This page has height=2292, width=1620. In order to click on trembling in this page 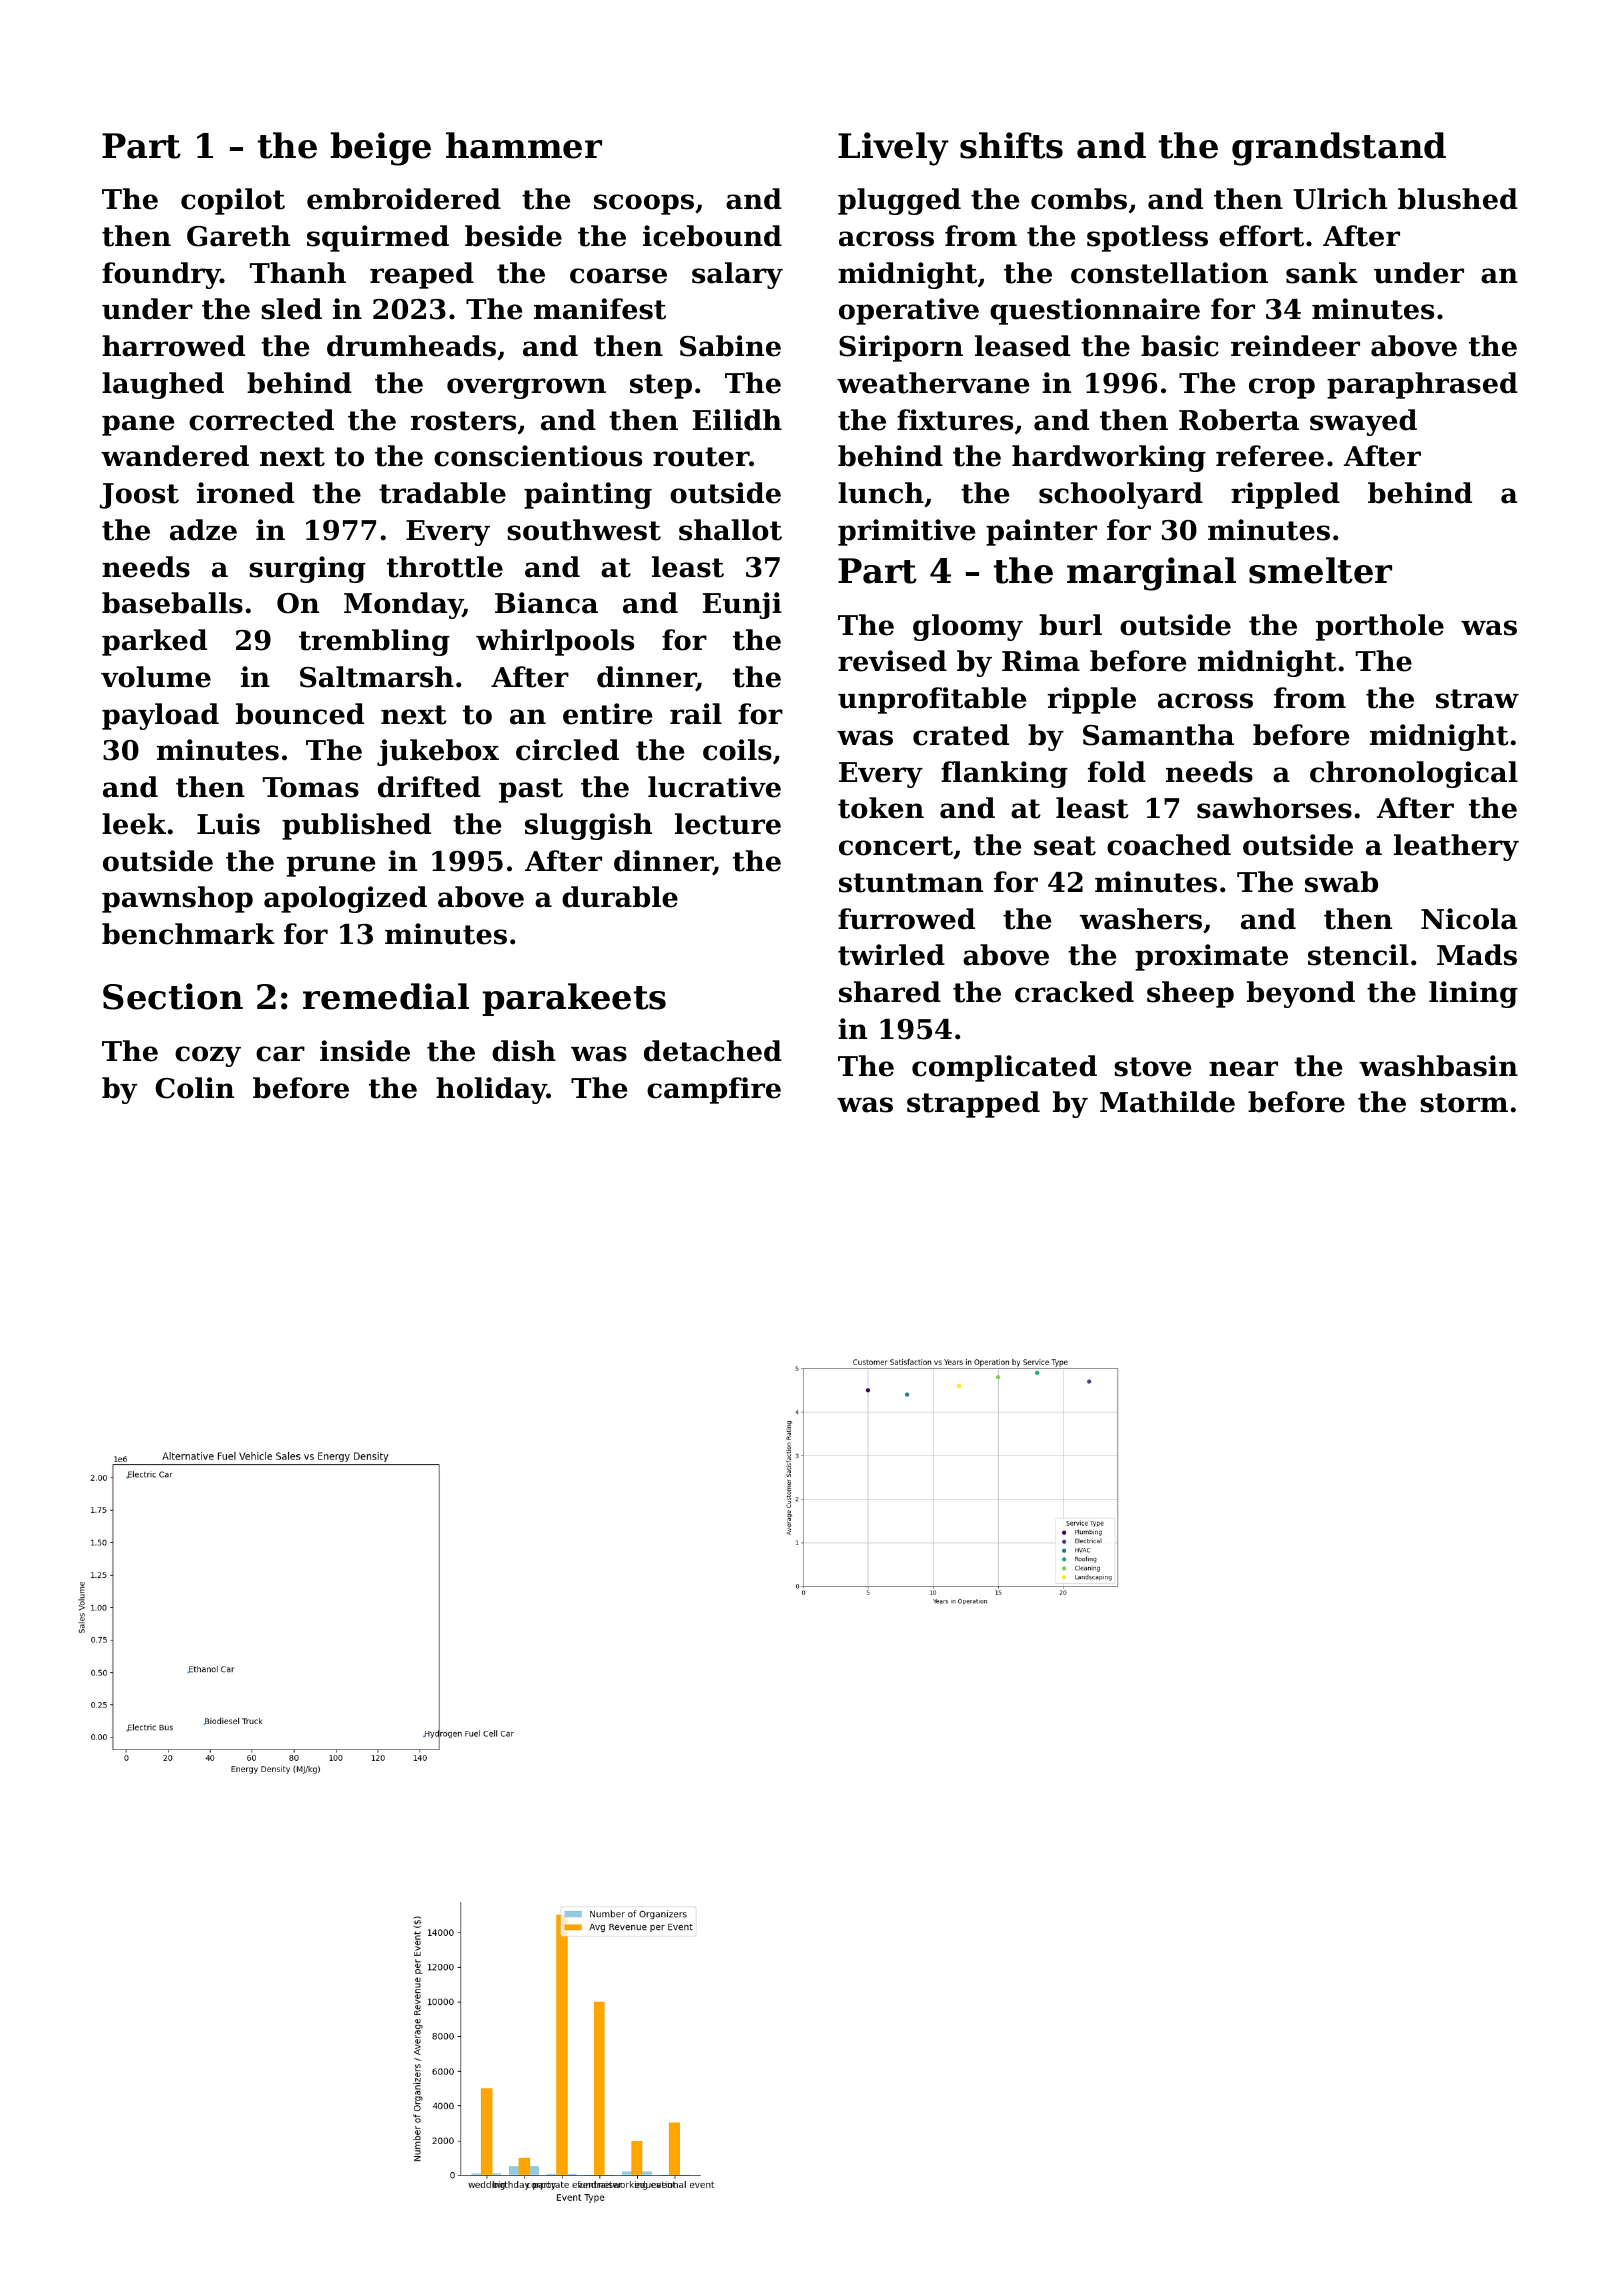, I will do `click(374, 642)`.
